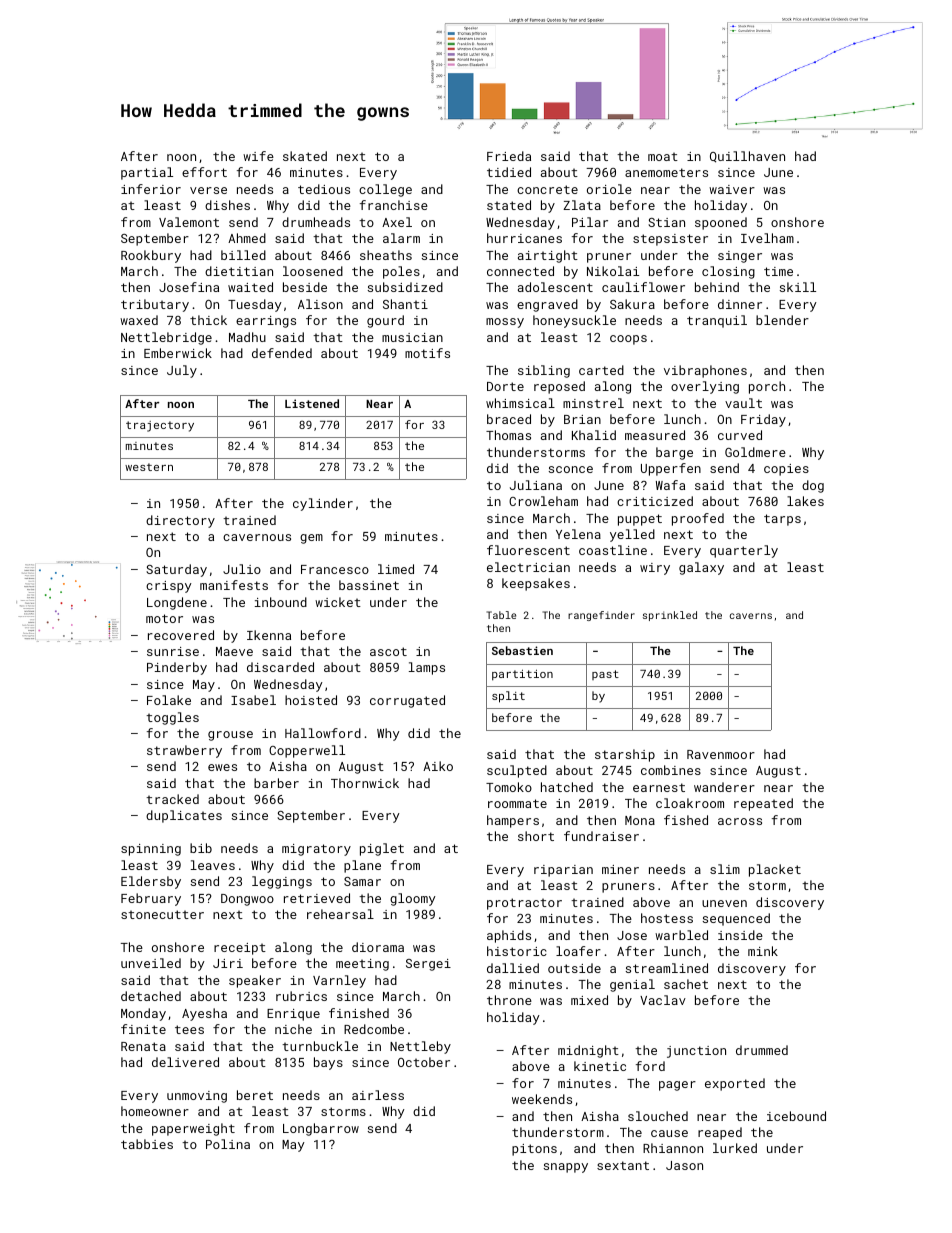  Describe the element at coordinates (524, 904) in the document. I see `protractor` at that location.
